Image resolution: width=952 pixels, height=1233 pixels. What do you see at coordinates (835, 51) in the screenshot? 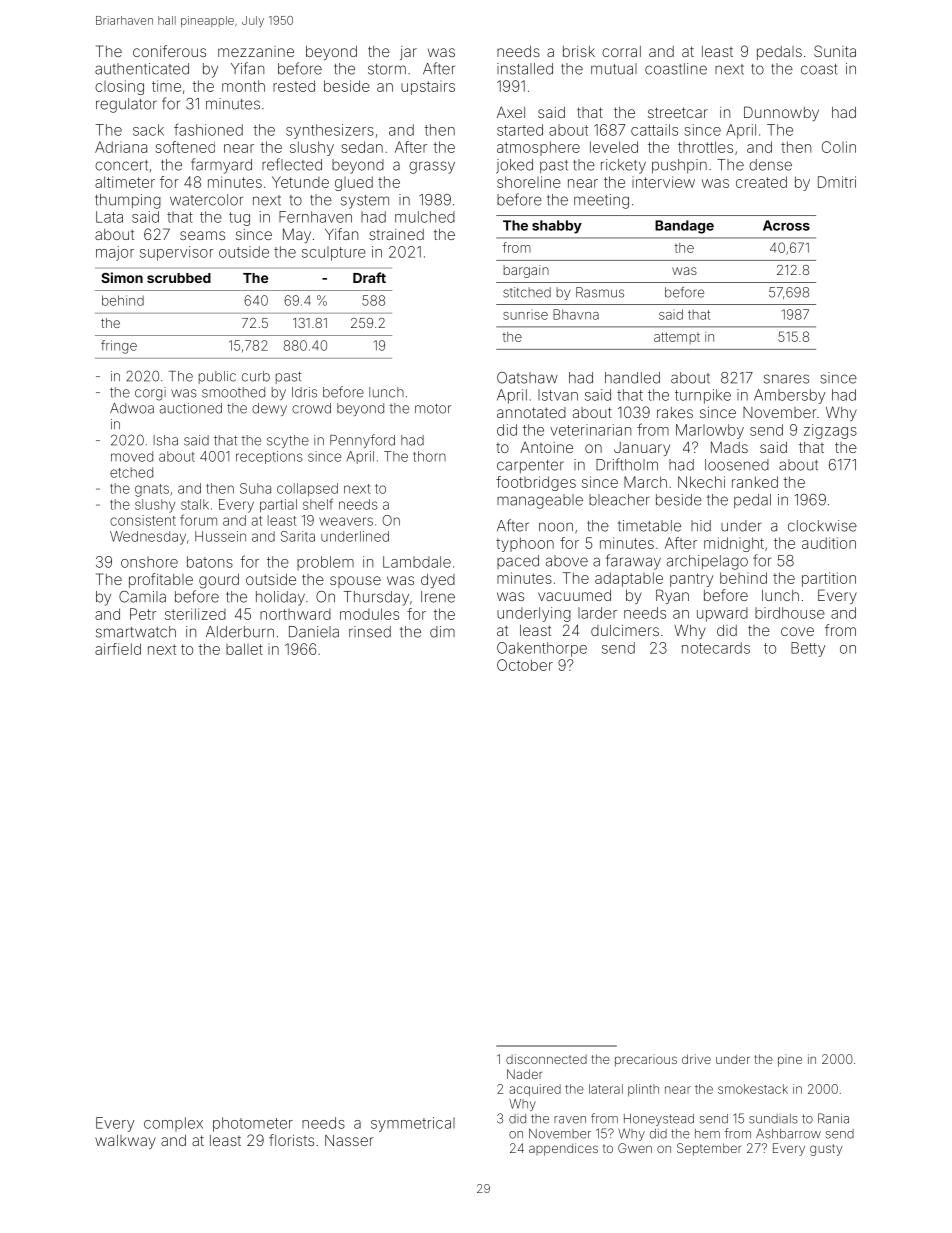
I see `Sunita` at bounding box center [835, 51].
